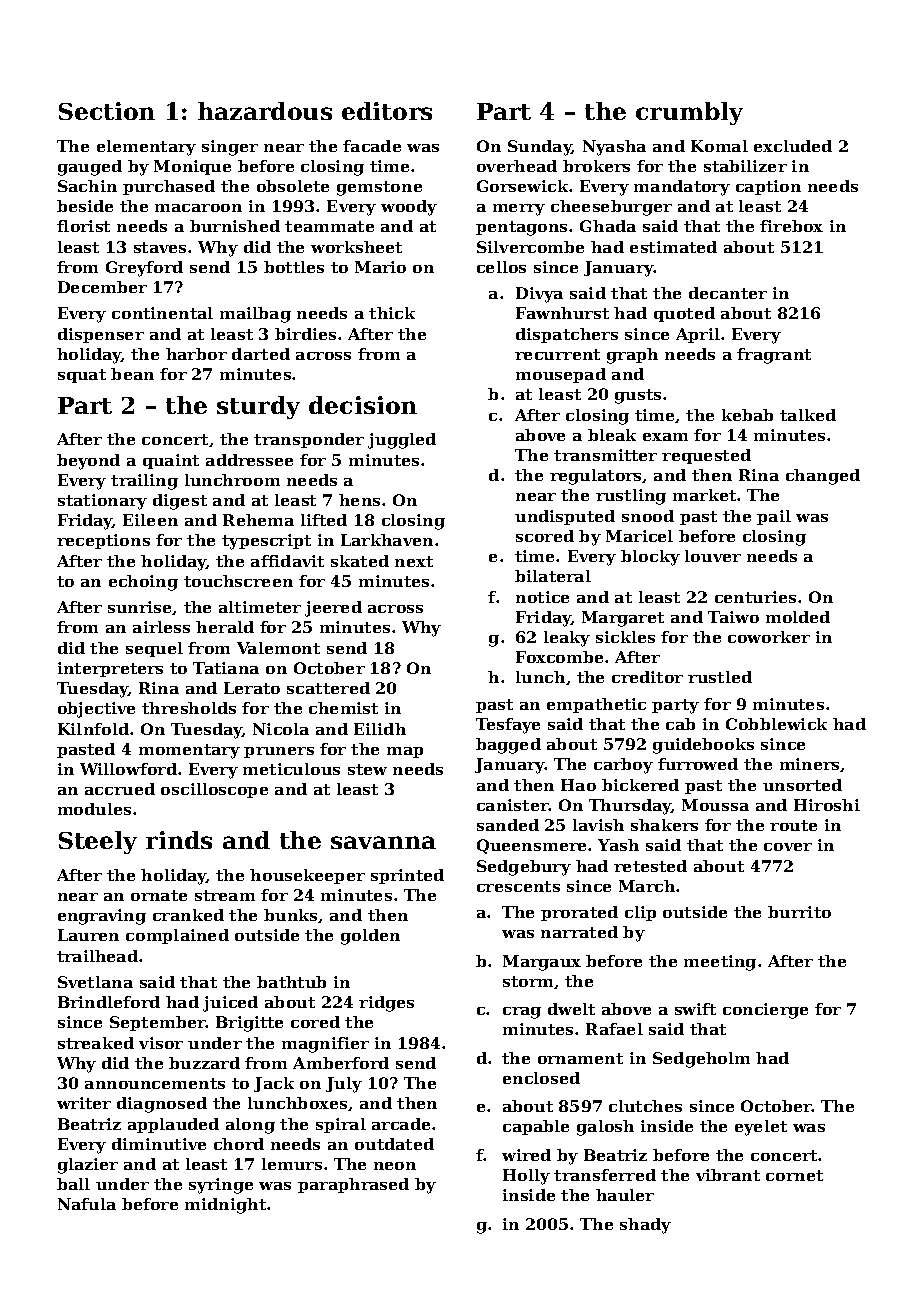 The height and width of the screenshot is (1308, 924). What do you see at coordinates (73, 1184) in the screenshot?
I see `ball` at bounding box center [73, 1184].
